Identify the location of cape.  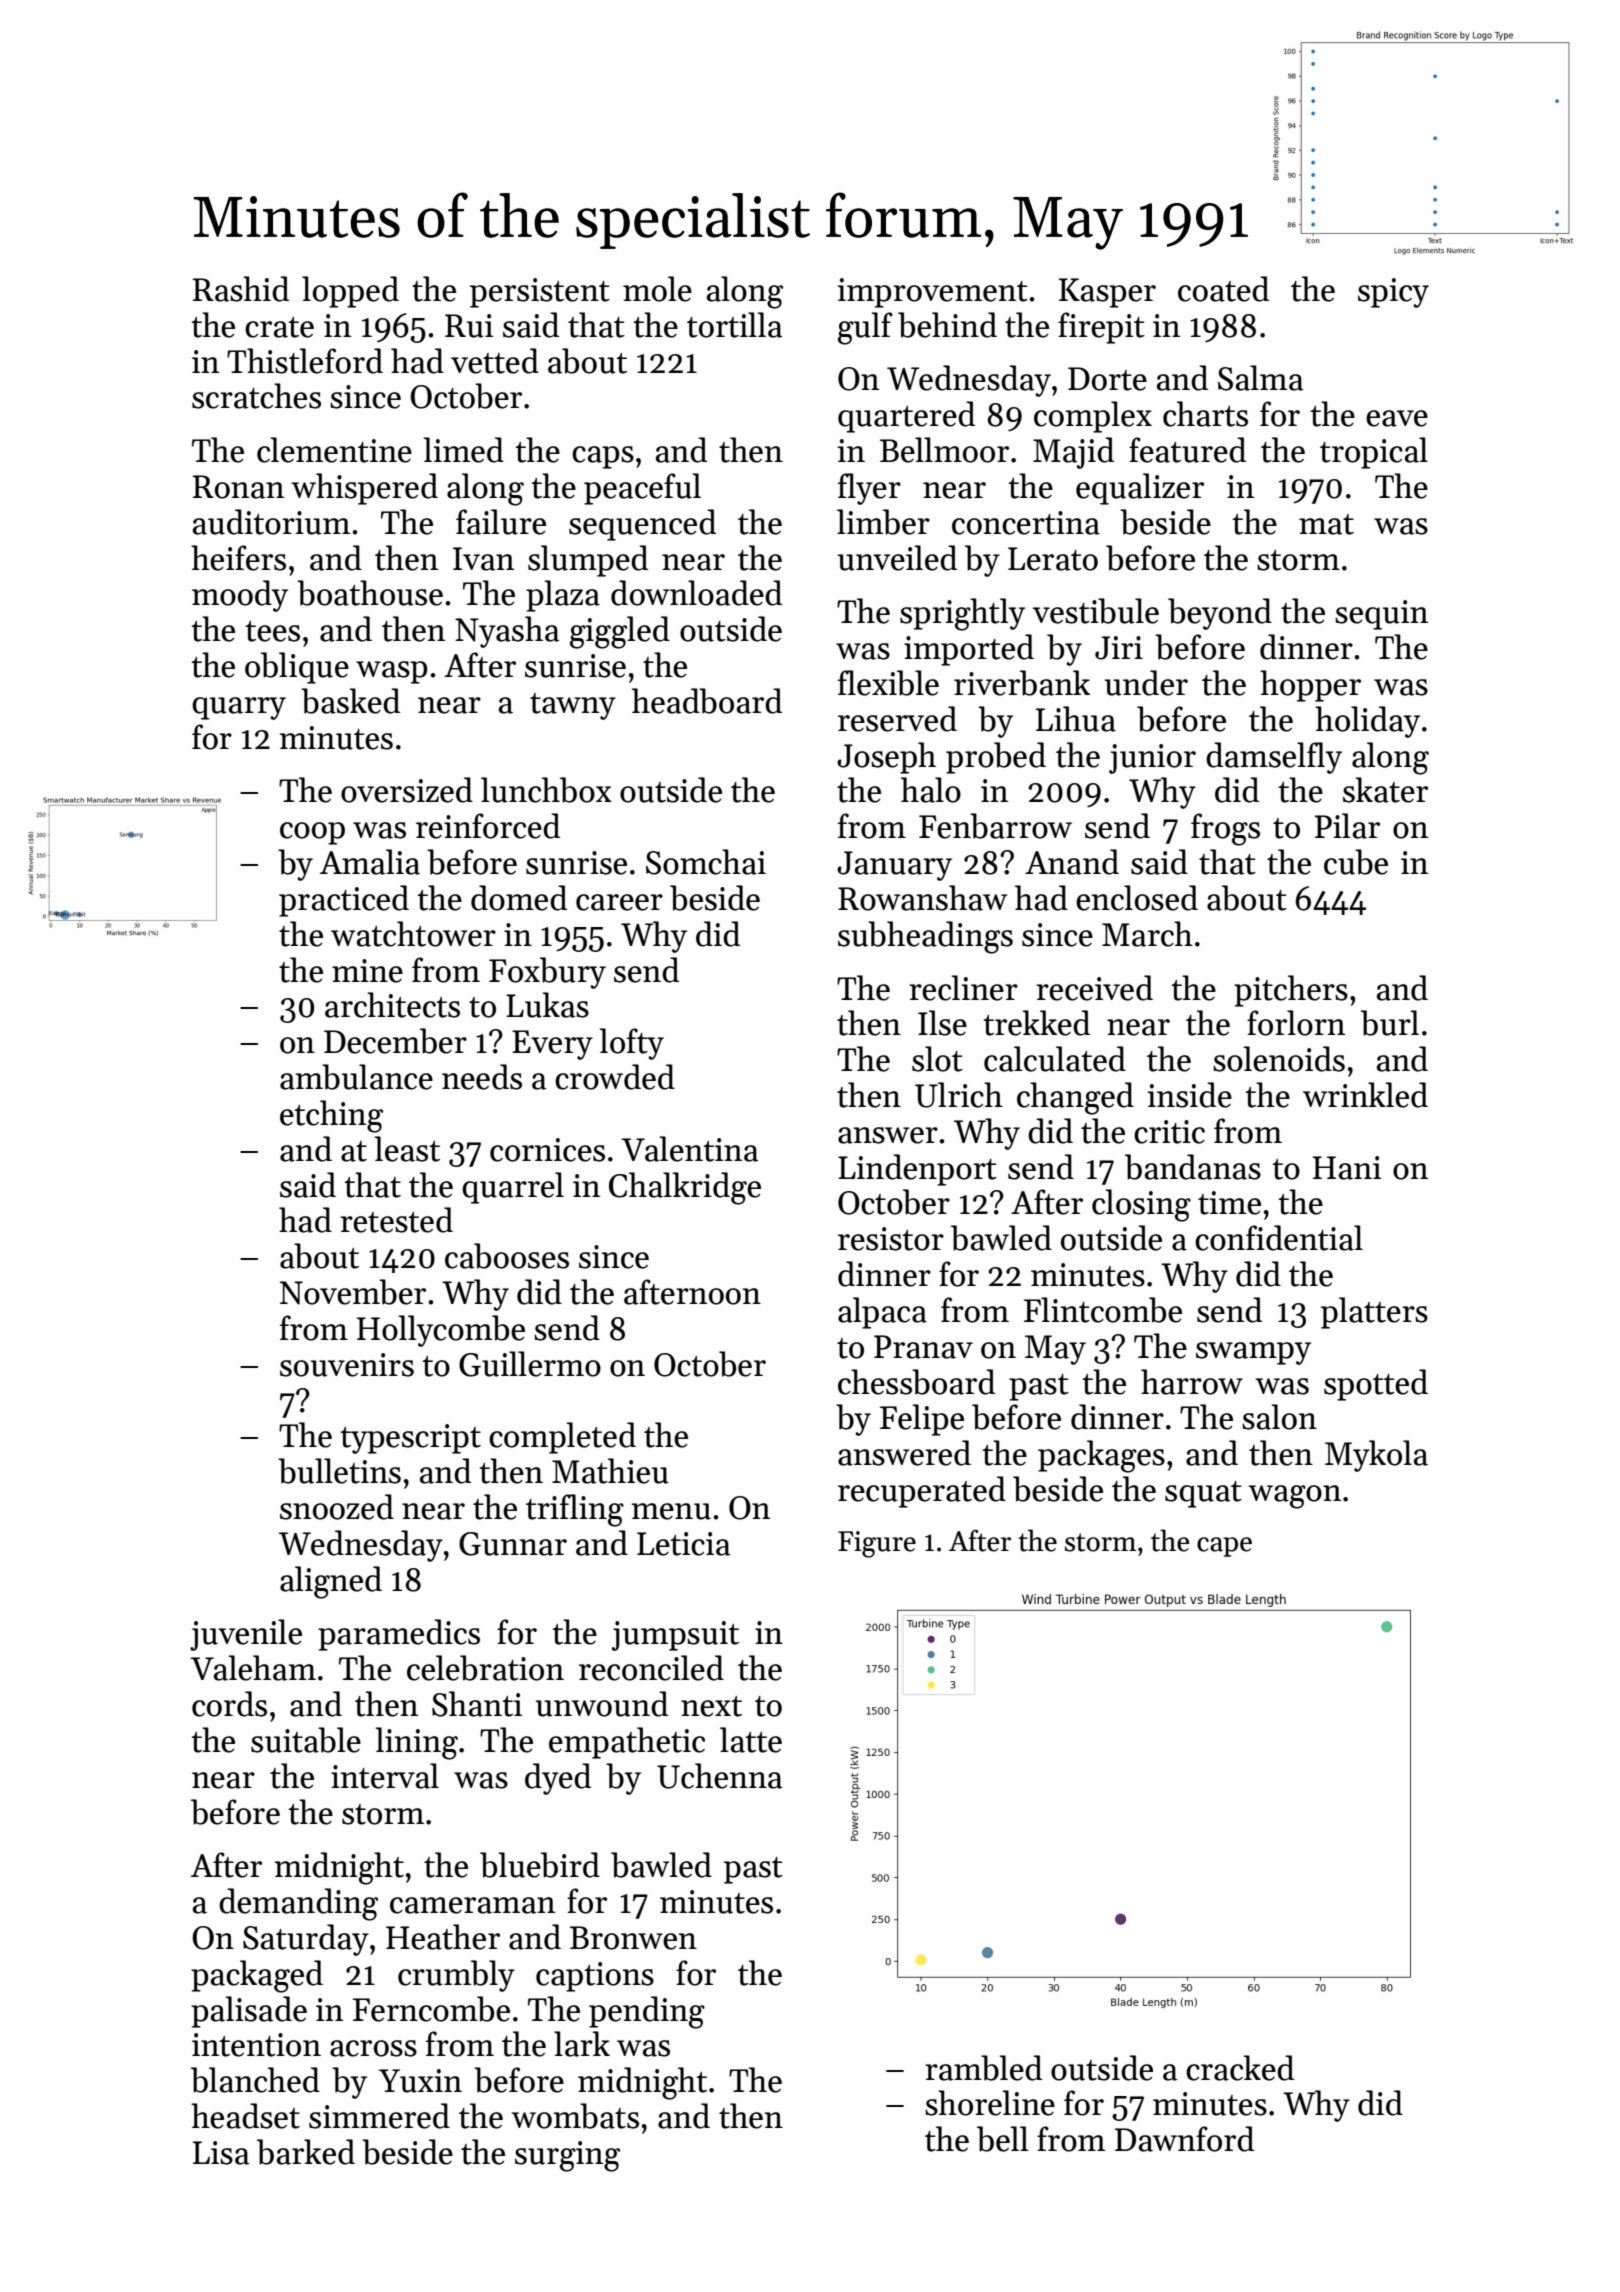
(1224, 1547).
